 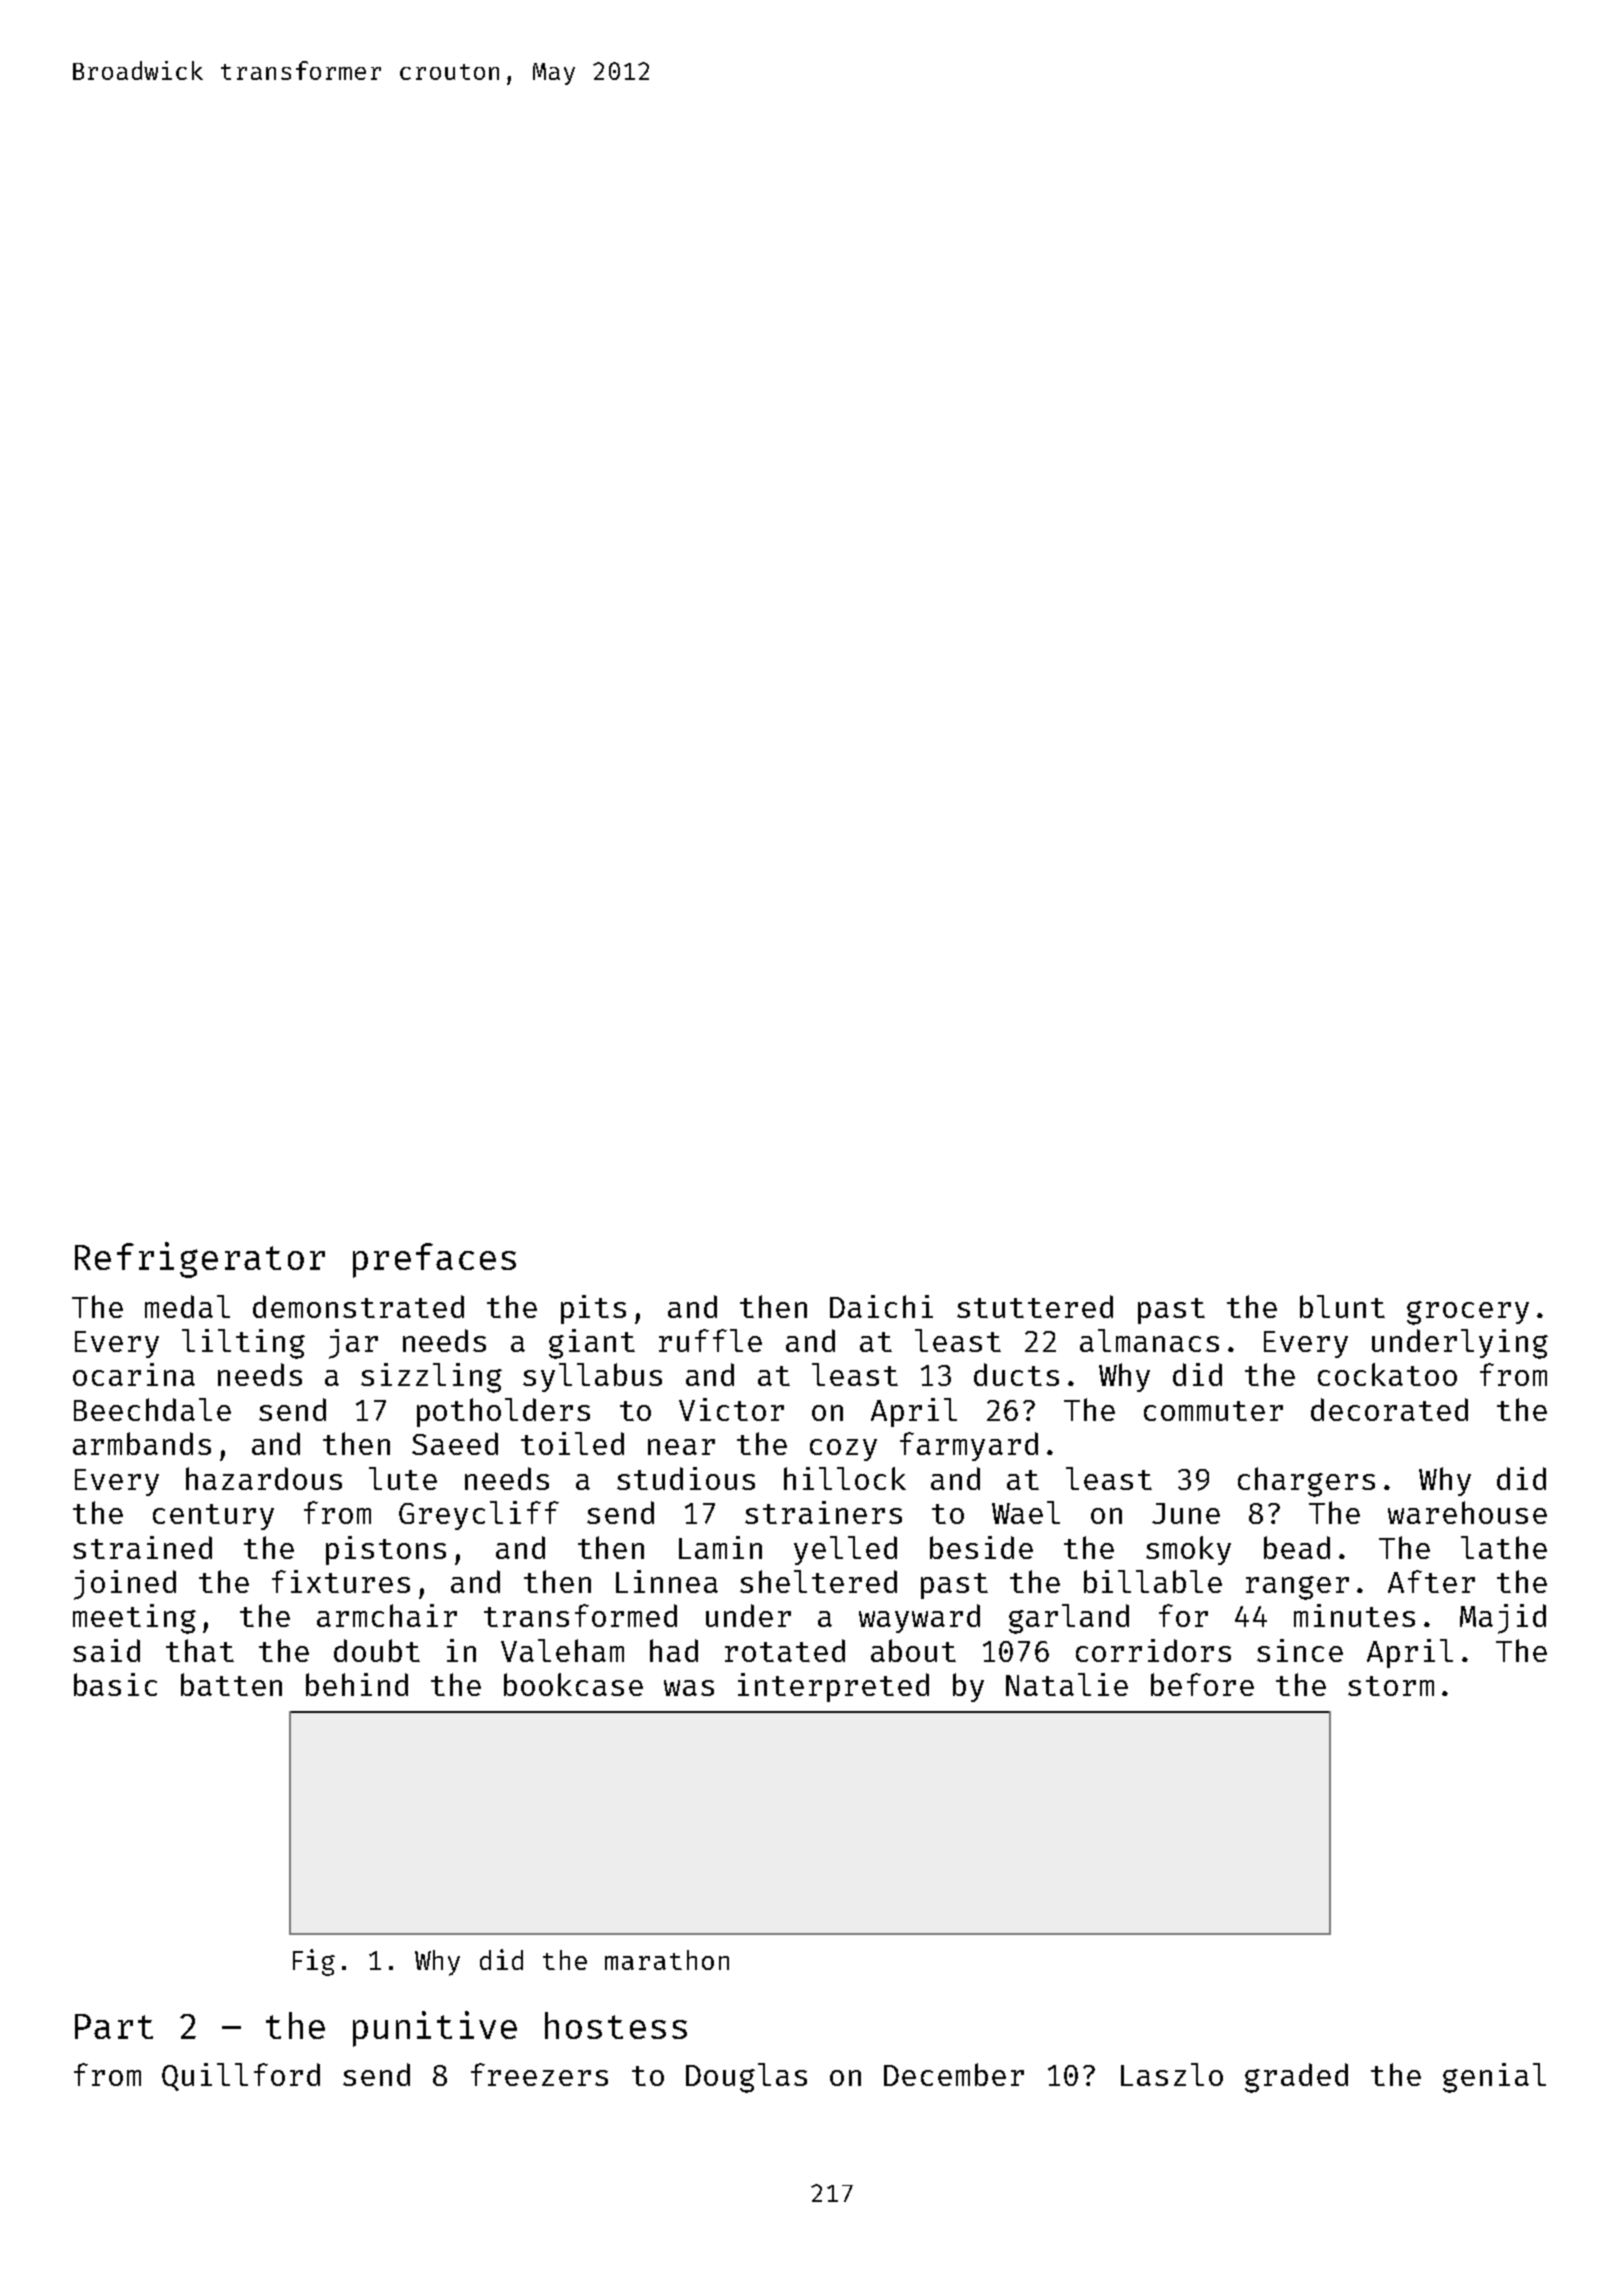 I want to click on ducts, so click(x=1016, y=1374).
